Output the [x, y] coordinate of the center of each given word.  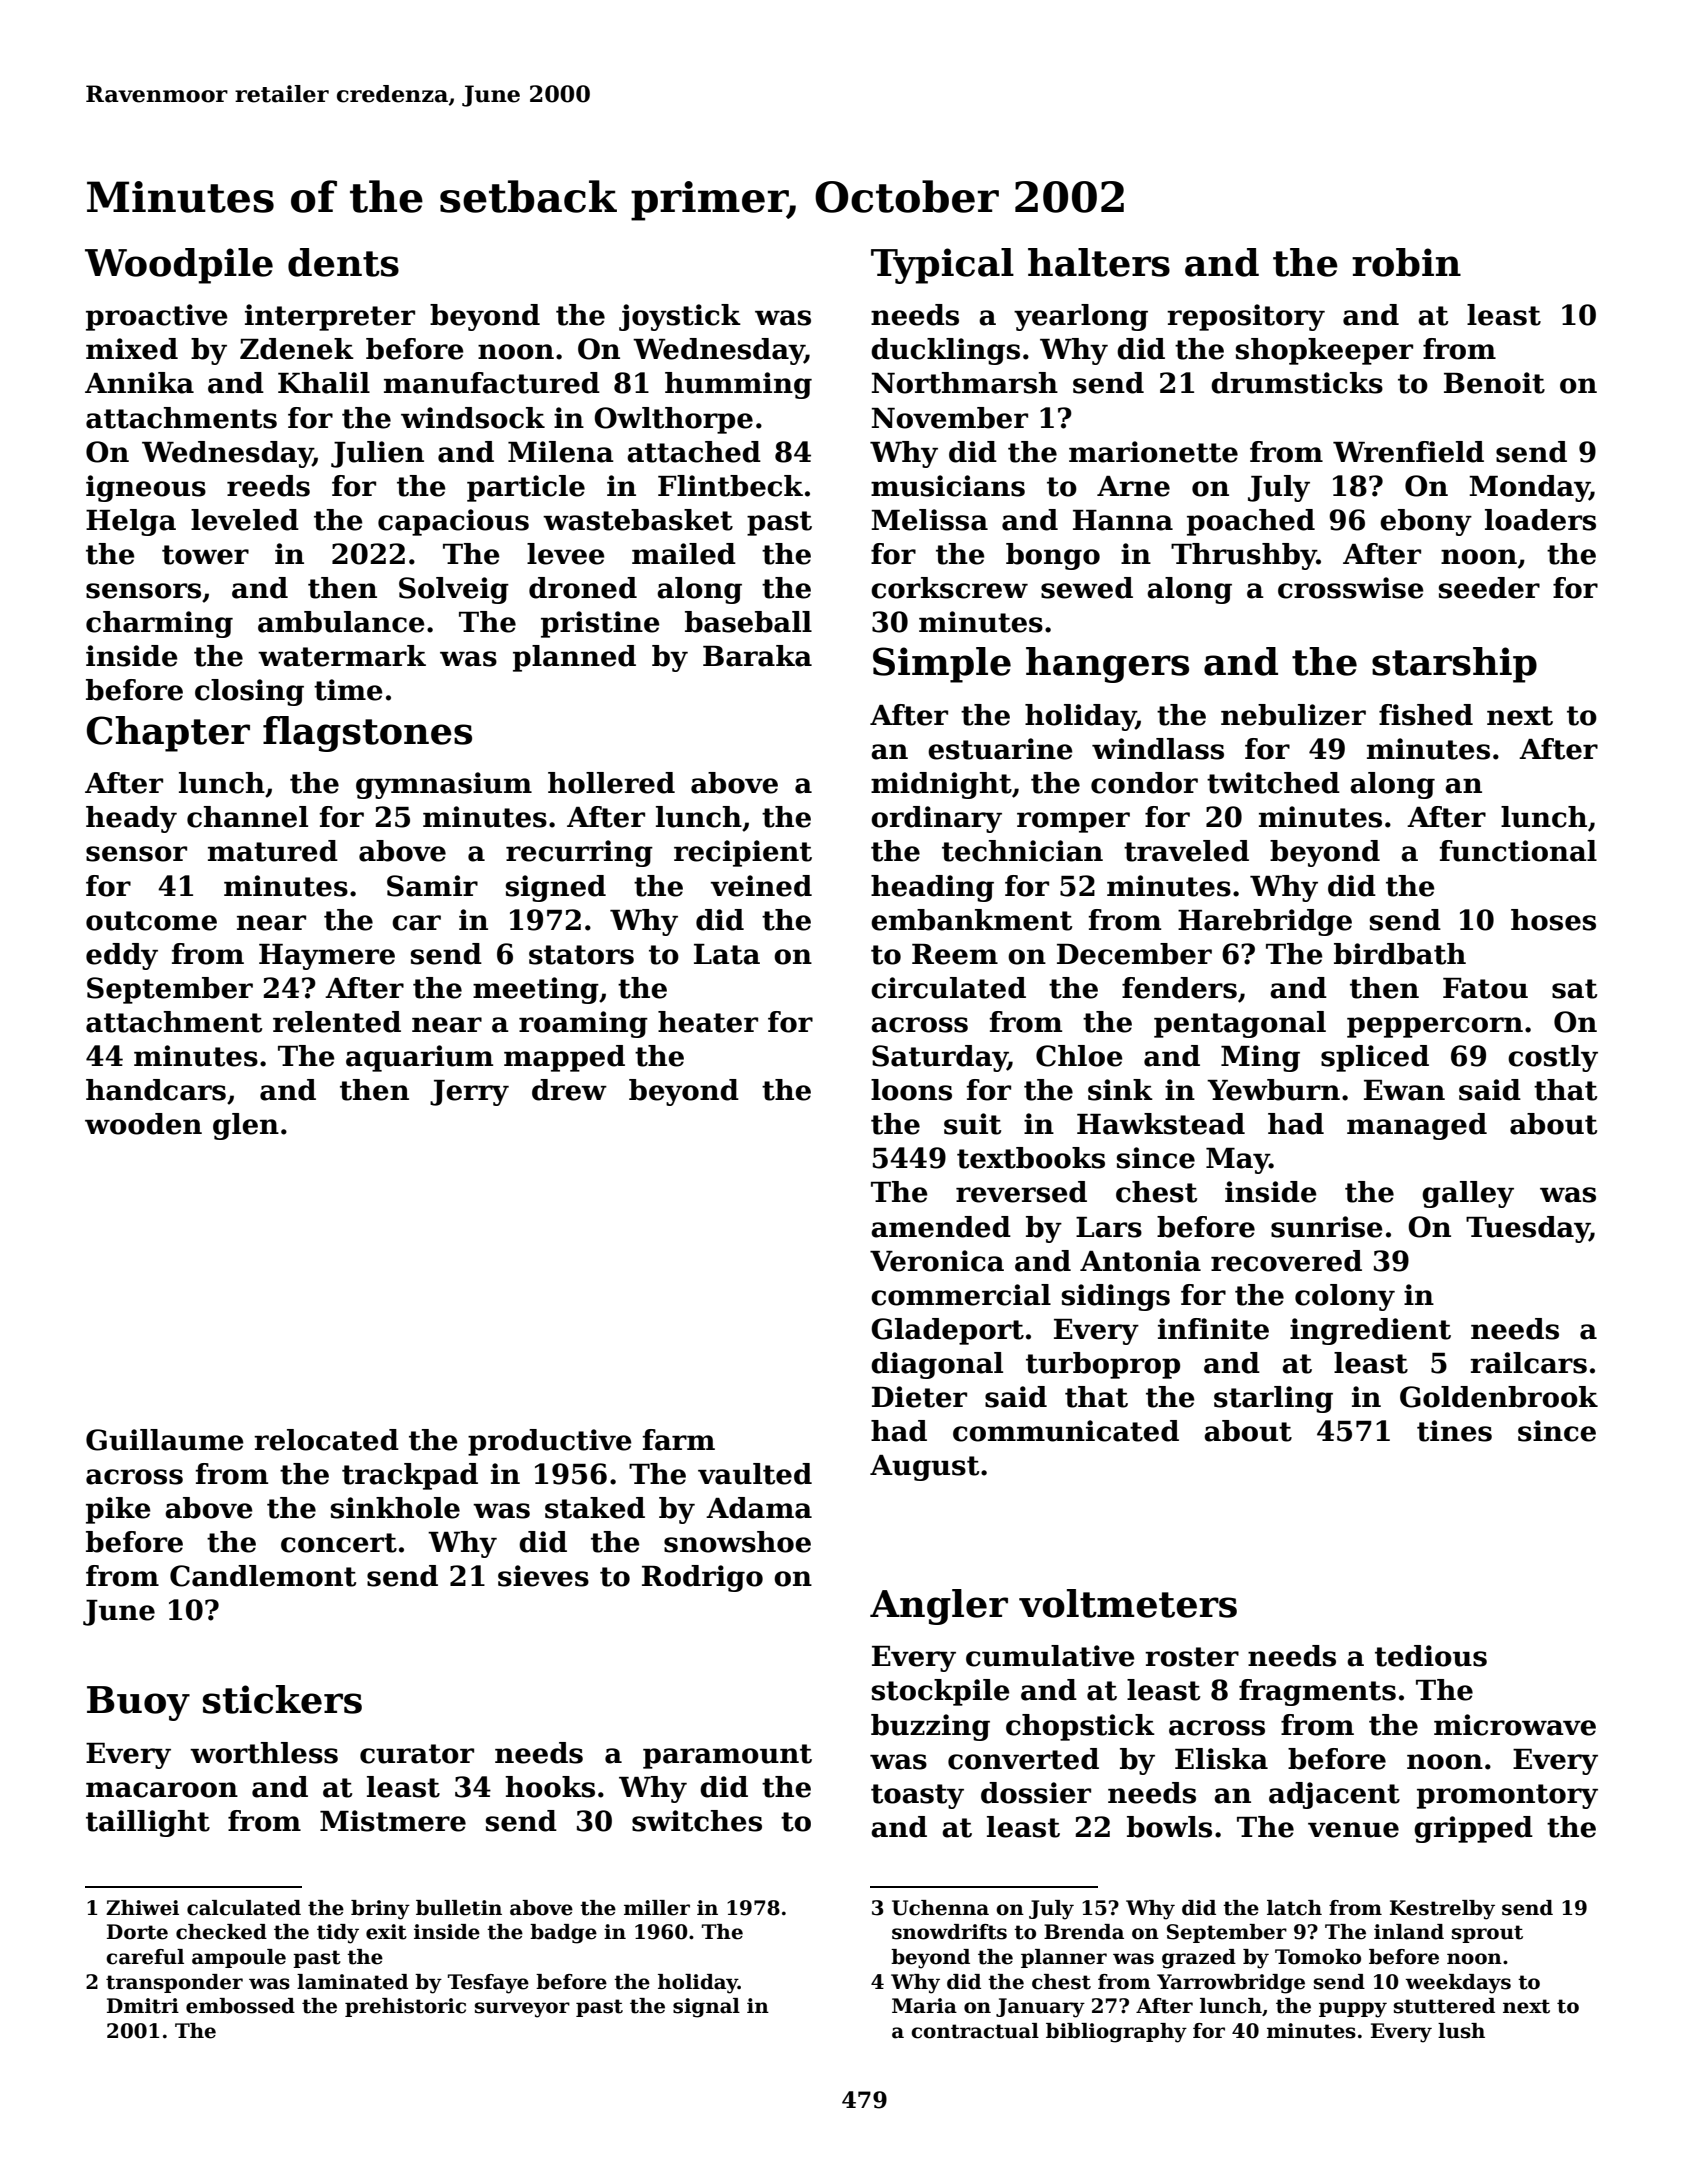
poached [1251, 522]
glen [246, 1126]
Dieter [919, 1397]
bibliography [1116, 2033]
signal [706, 2008]
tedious [1431, 1656]
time [348, 690]
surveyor [522, 2010]
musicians [948, 486]
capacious [453, 522]
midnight [941, 785]
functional [1518, 851]
